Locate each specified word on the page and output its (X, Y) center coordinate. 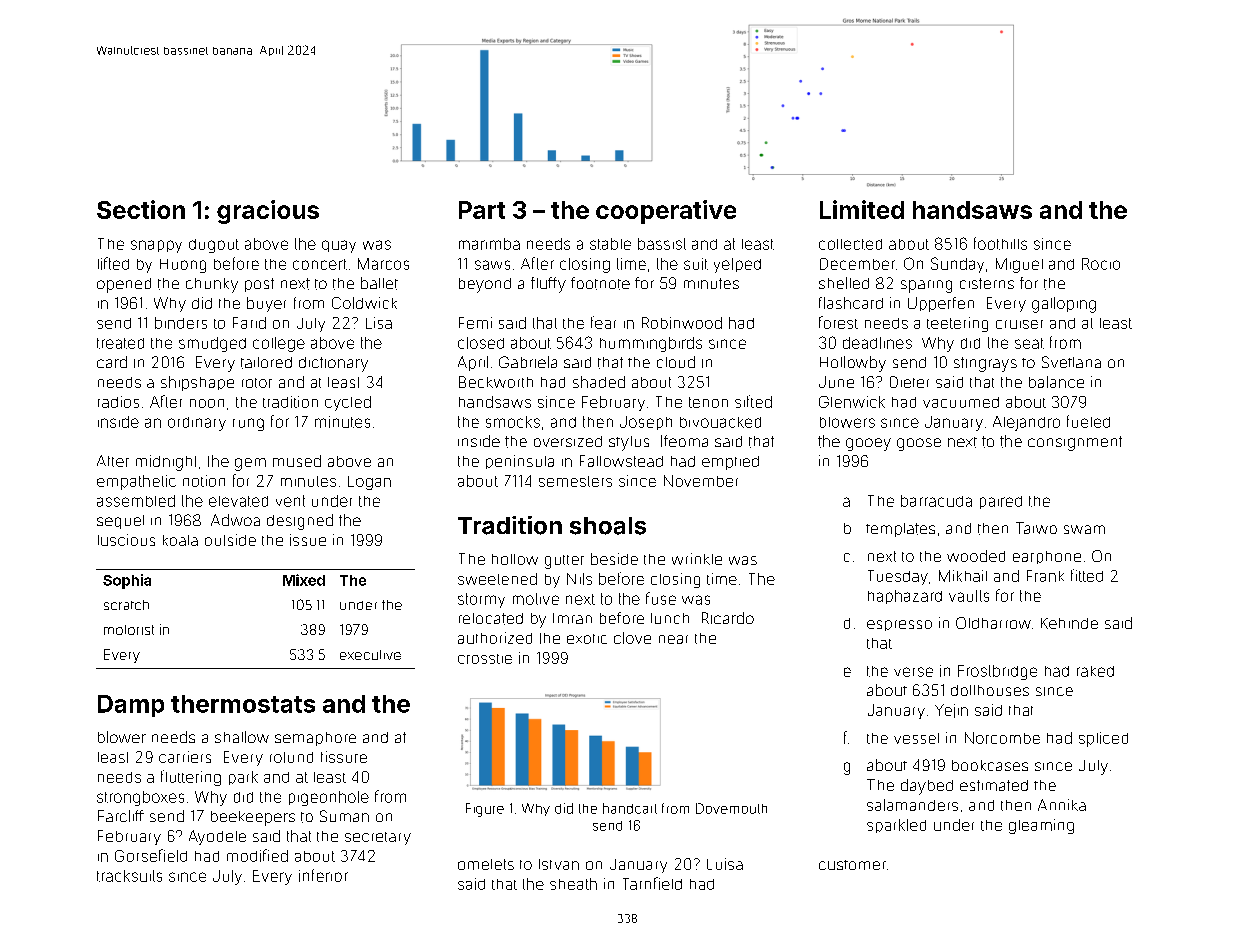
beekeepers (253, 818)
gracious (268, 212)
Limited (862, 209)
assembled (136, 501)
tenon (708, 402)
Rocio (1101, 264)
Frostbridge (997, 672)
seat (1029, 343)
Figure (485, 810)
